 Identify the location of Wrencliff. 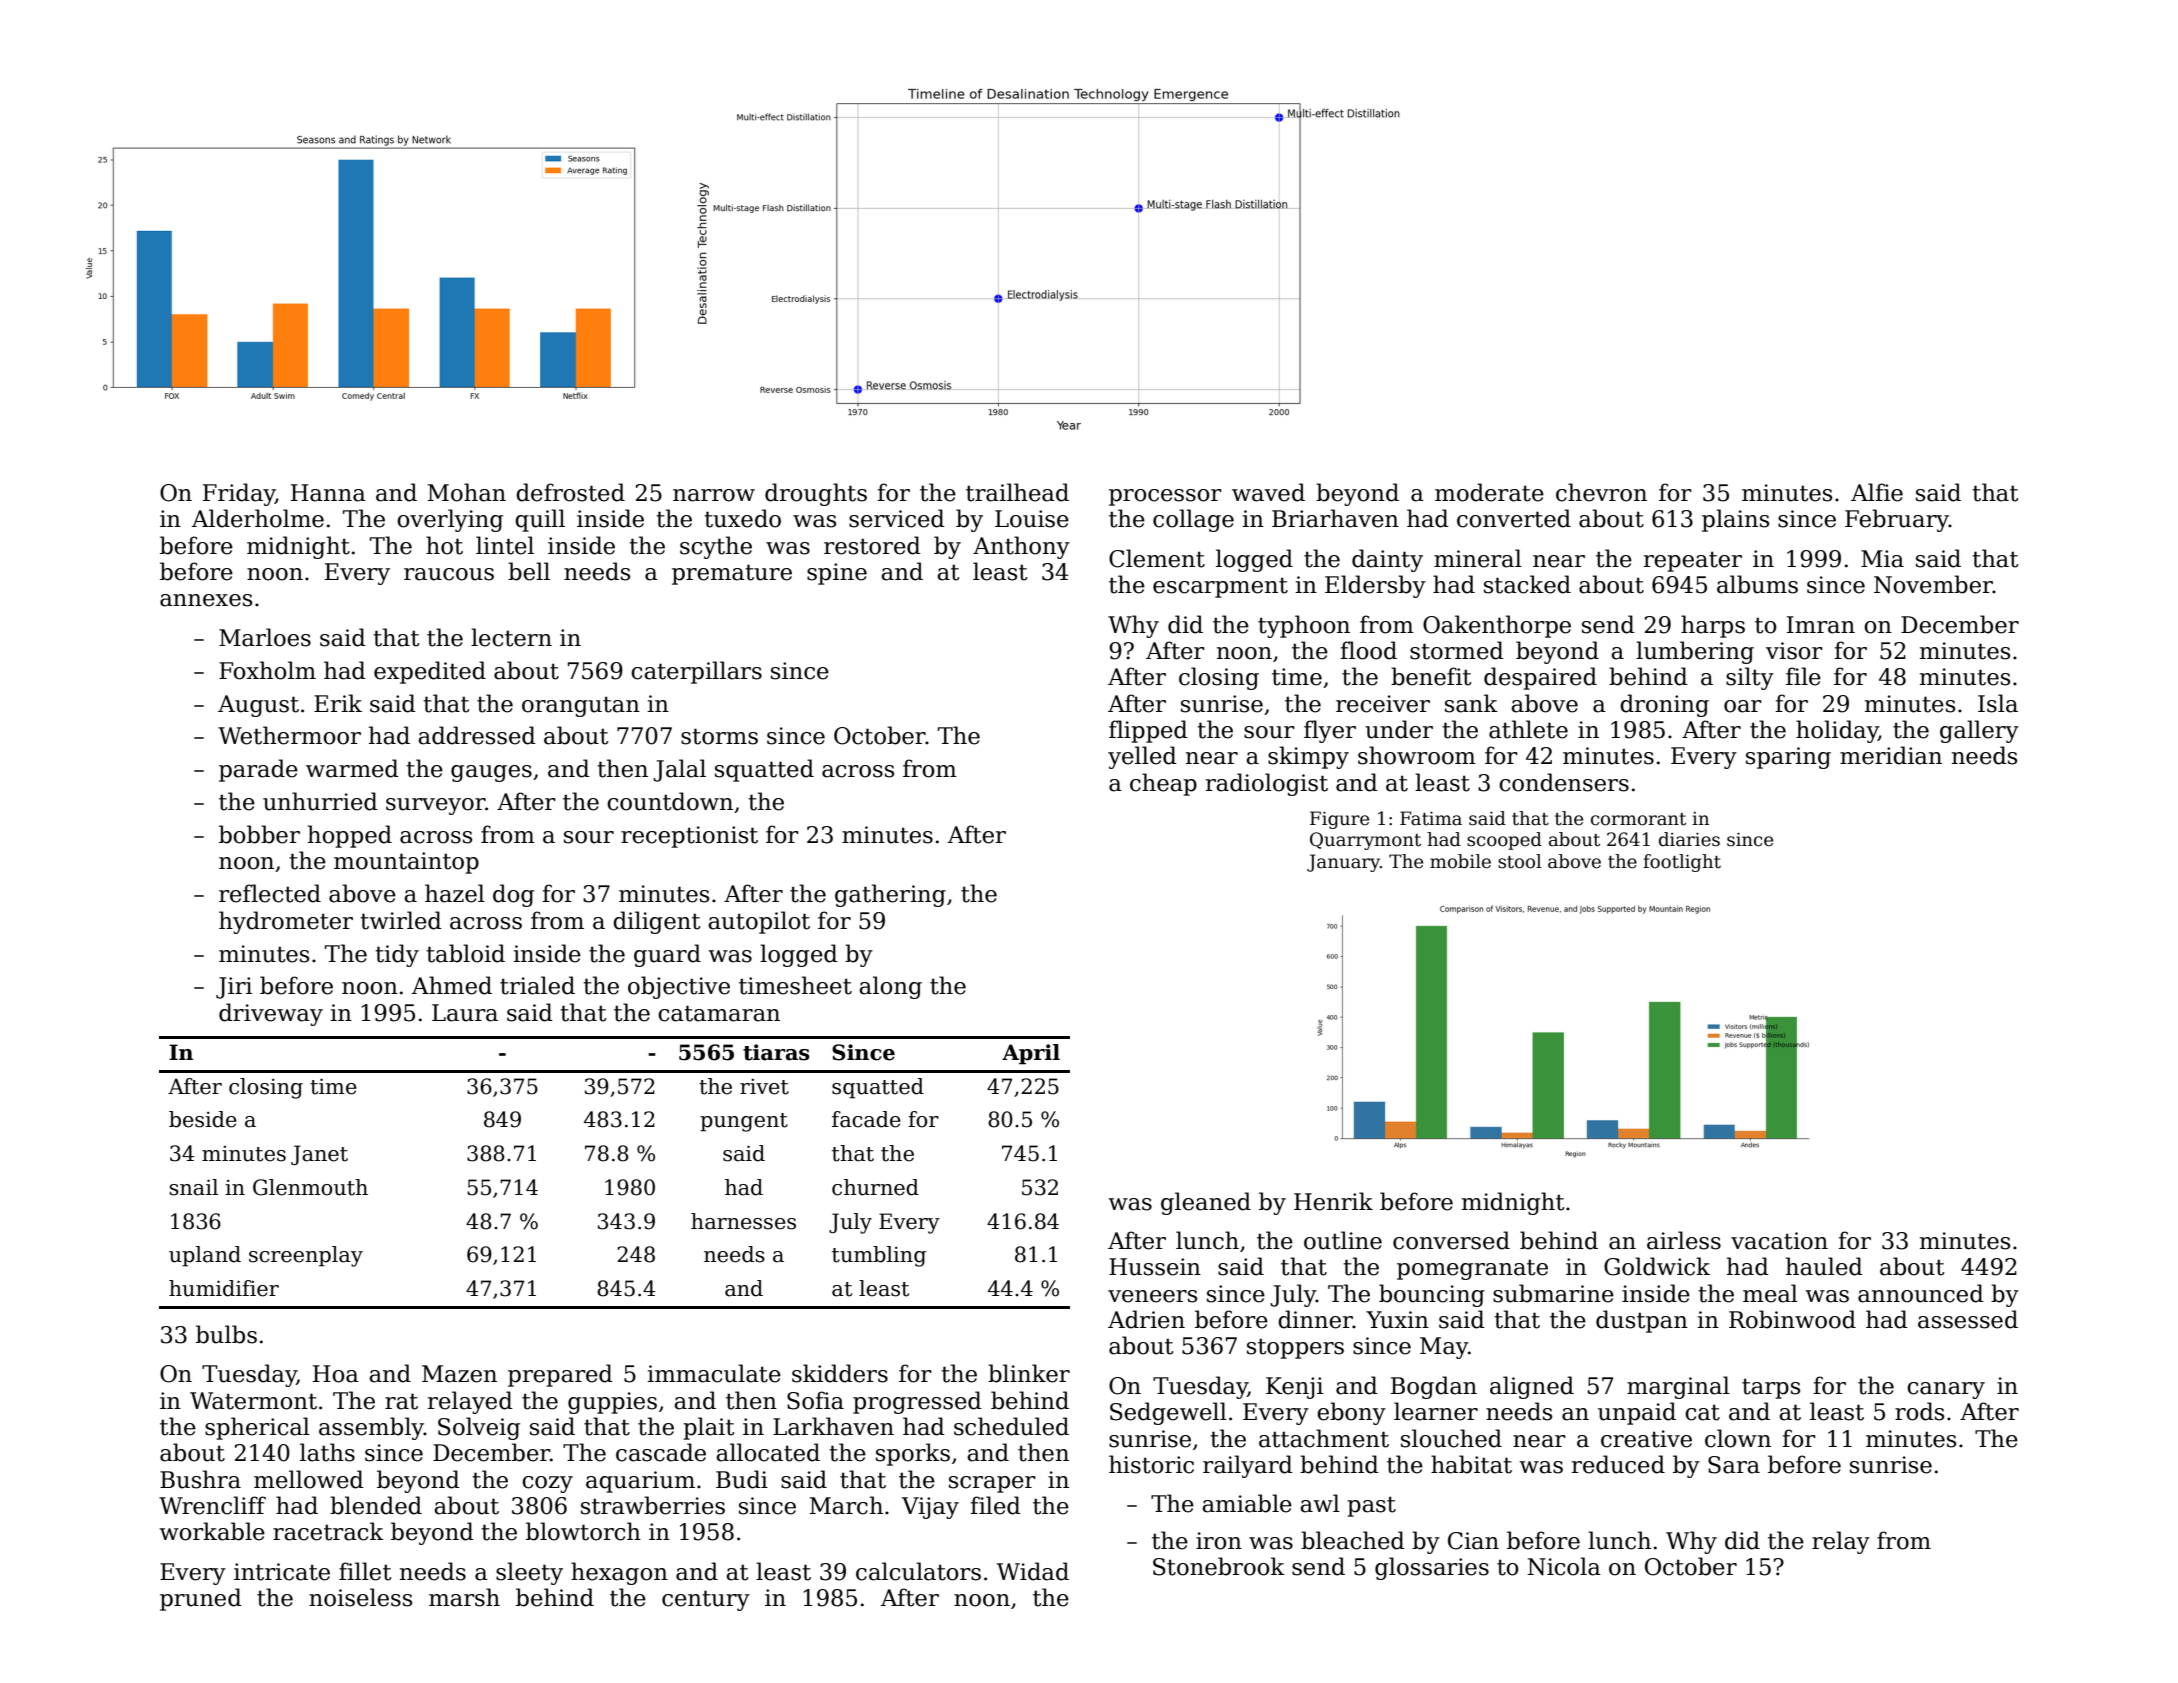
(212, 1505).
